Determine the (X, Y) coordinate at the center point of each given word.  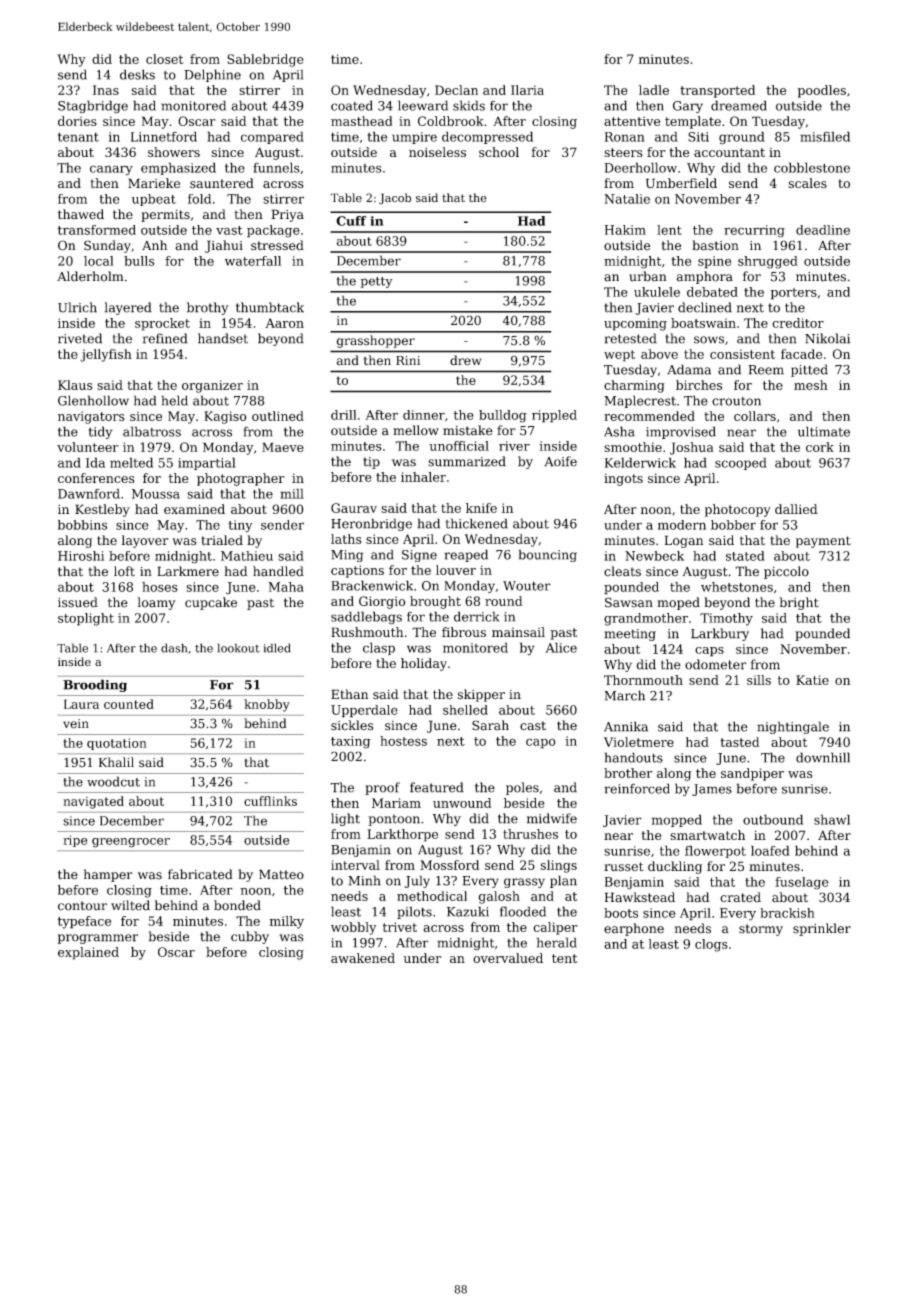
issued (78, 602)
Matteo (281, 874)
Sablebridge (265, 60)
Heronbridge (371, 524)
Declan (456, 90)
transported (717, 91)
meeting (630, 635)
